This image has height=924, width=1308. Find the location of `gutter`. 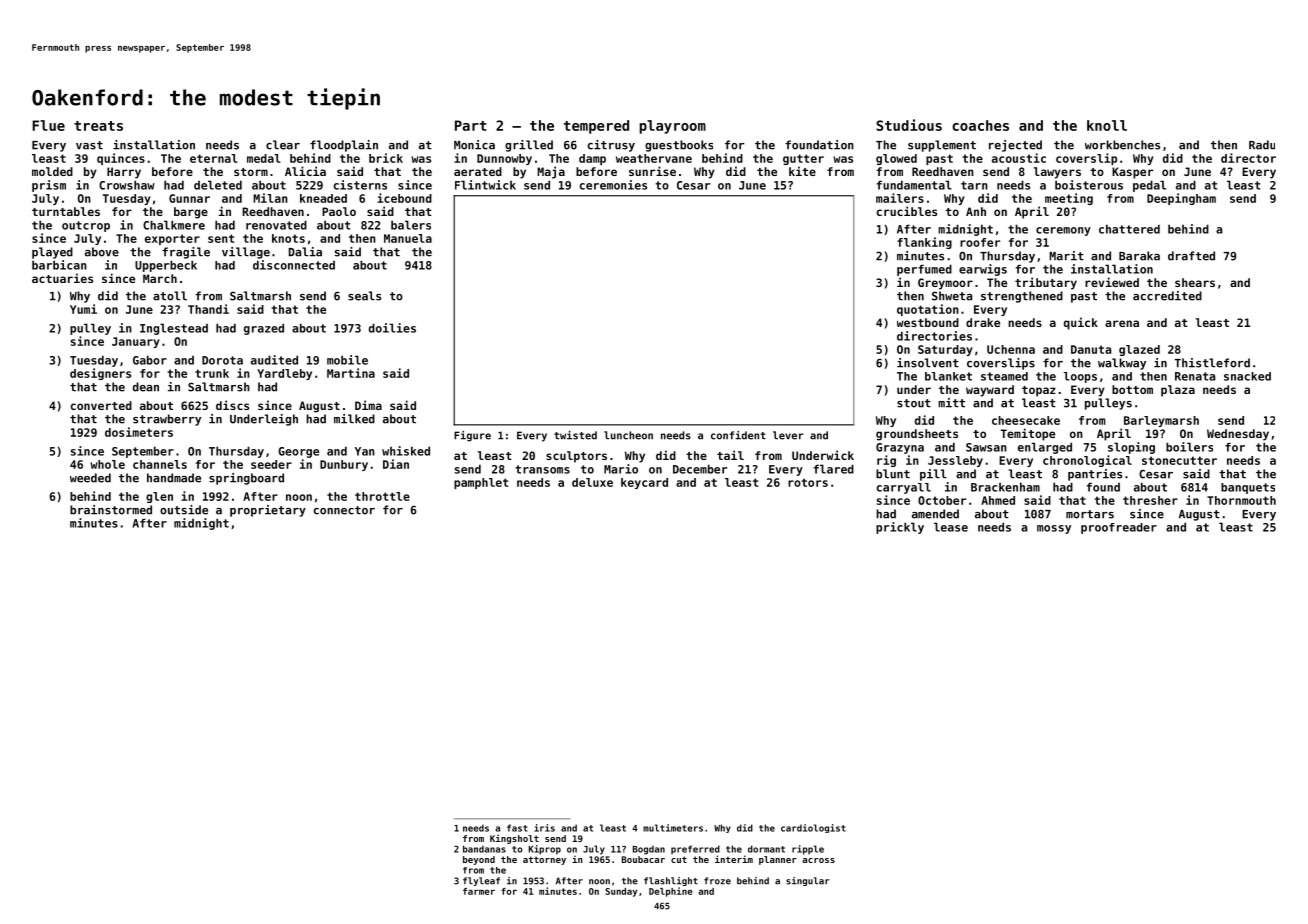

gutter is located at coordinates (803, 159).
